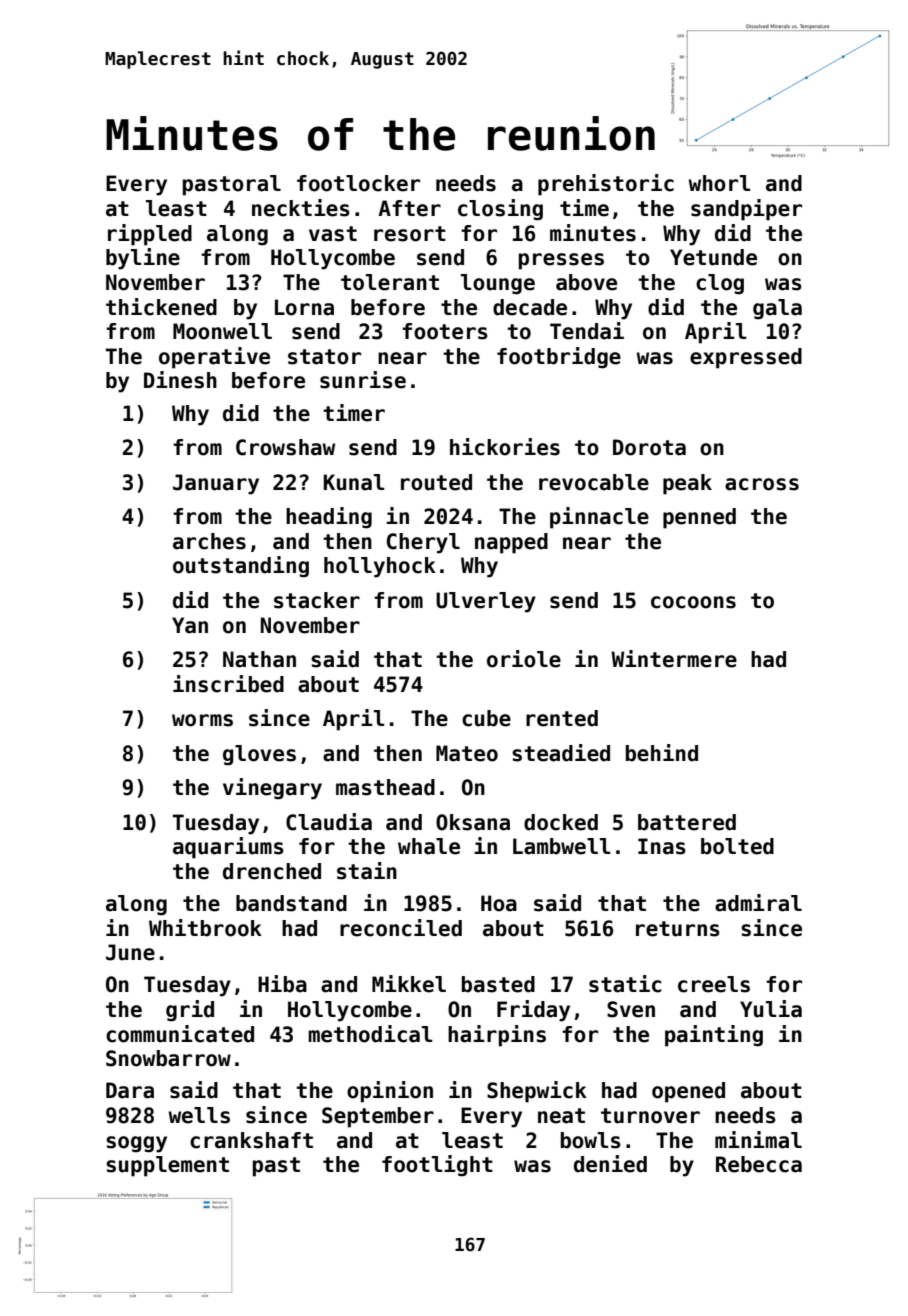 This image has height=1316, width=908. What do you see at coordinates (762, 484) in the image?
I see `across` at bounding box center [762, 484].
